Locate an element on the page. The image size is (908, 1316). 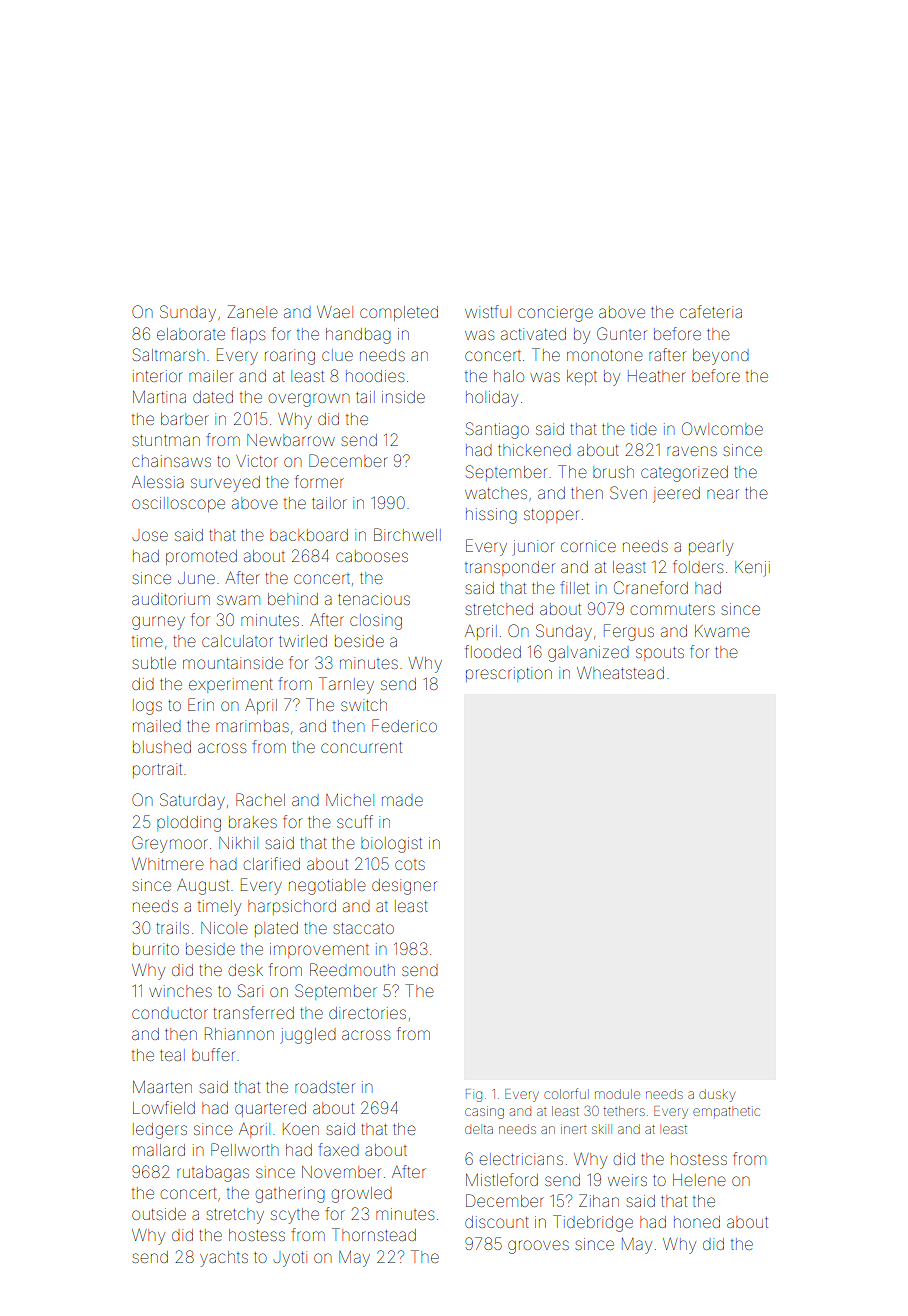
Saturday is located at coordinates (192, 801).
